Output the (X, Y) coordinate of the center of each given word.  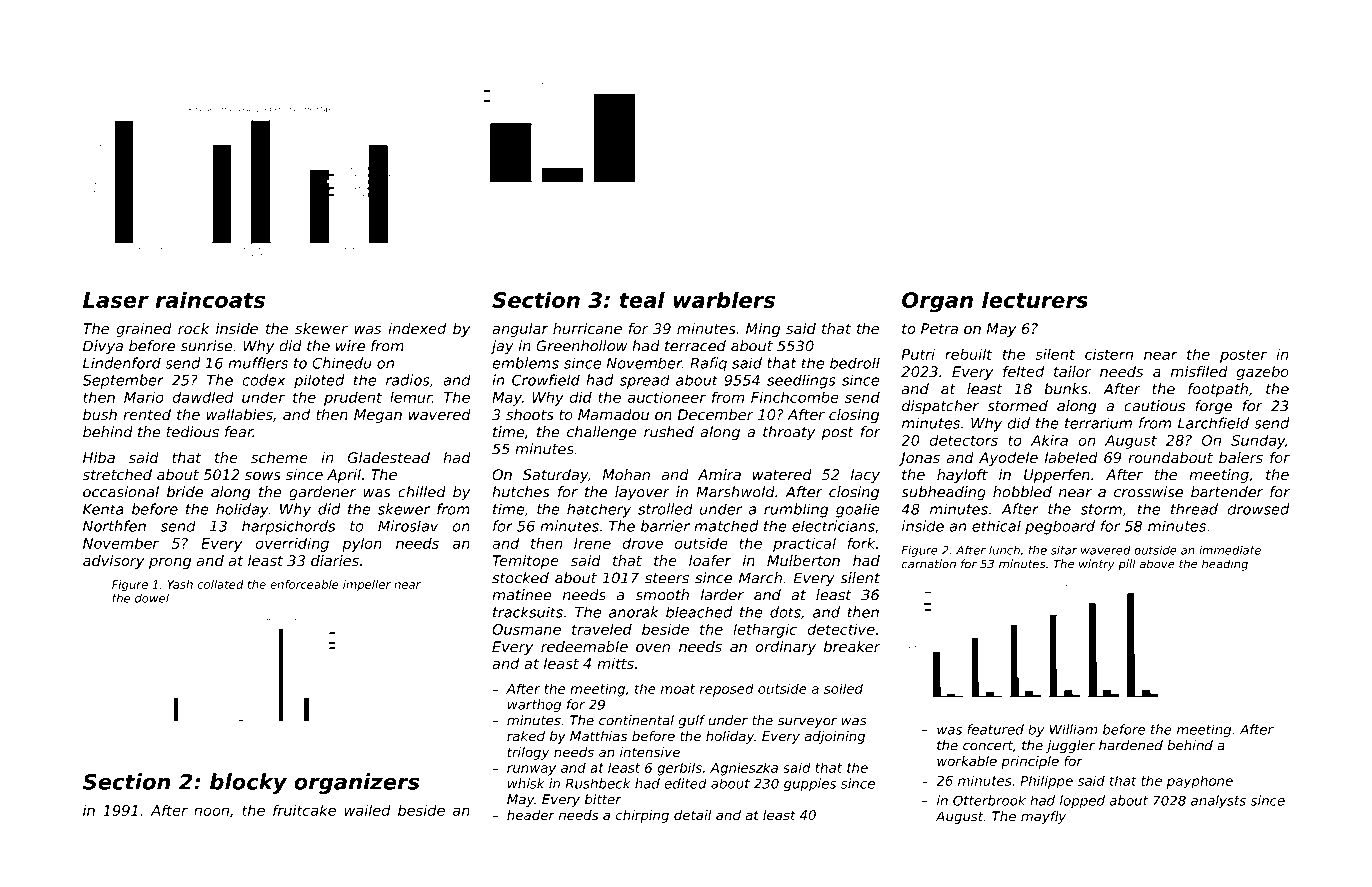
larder (722, 595)
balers (1241, 457)
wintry (1097, 565)
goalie (857, 510)
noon (211, 811)
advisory (113, 562)
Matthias (598, 736)
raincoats (210, 299)
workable (967, 761)
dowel (152, 598)
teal (642, 299)
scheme (279, 457)
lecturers (1035, 299)
